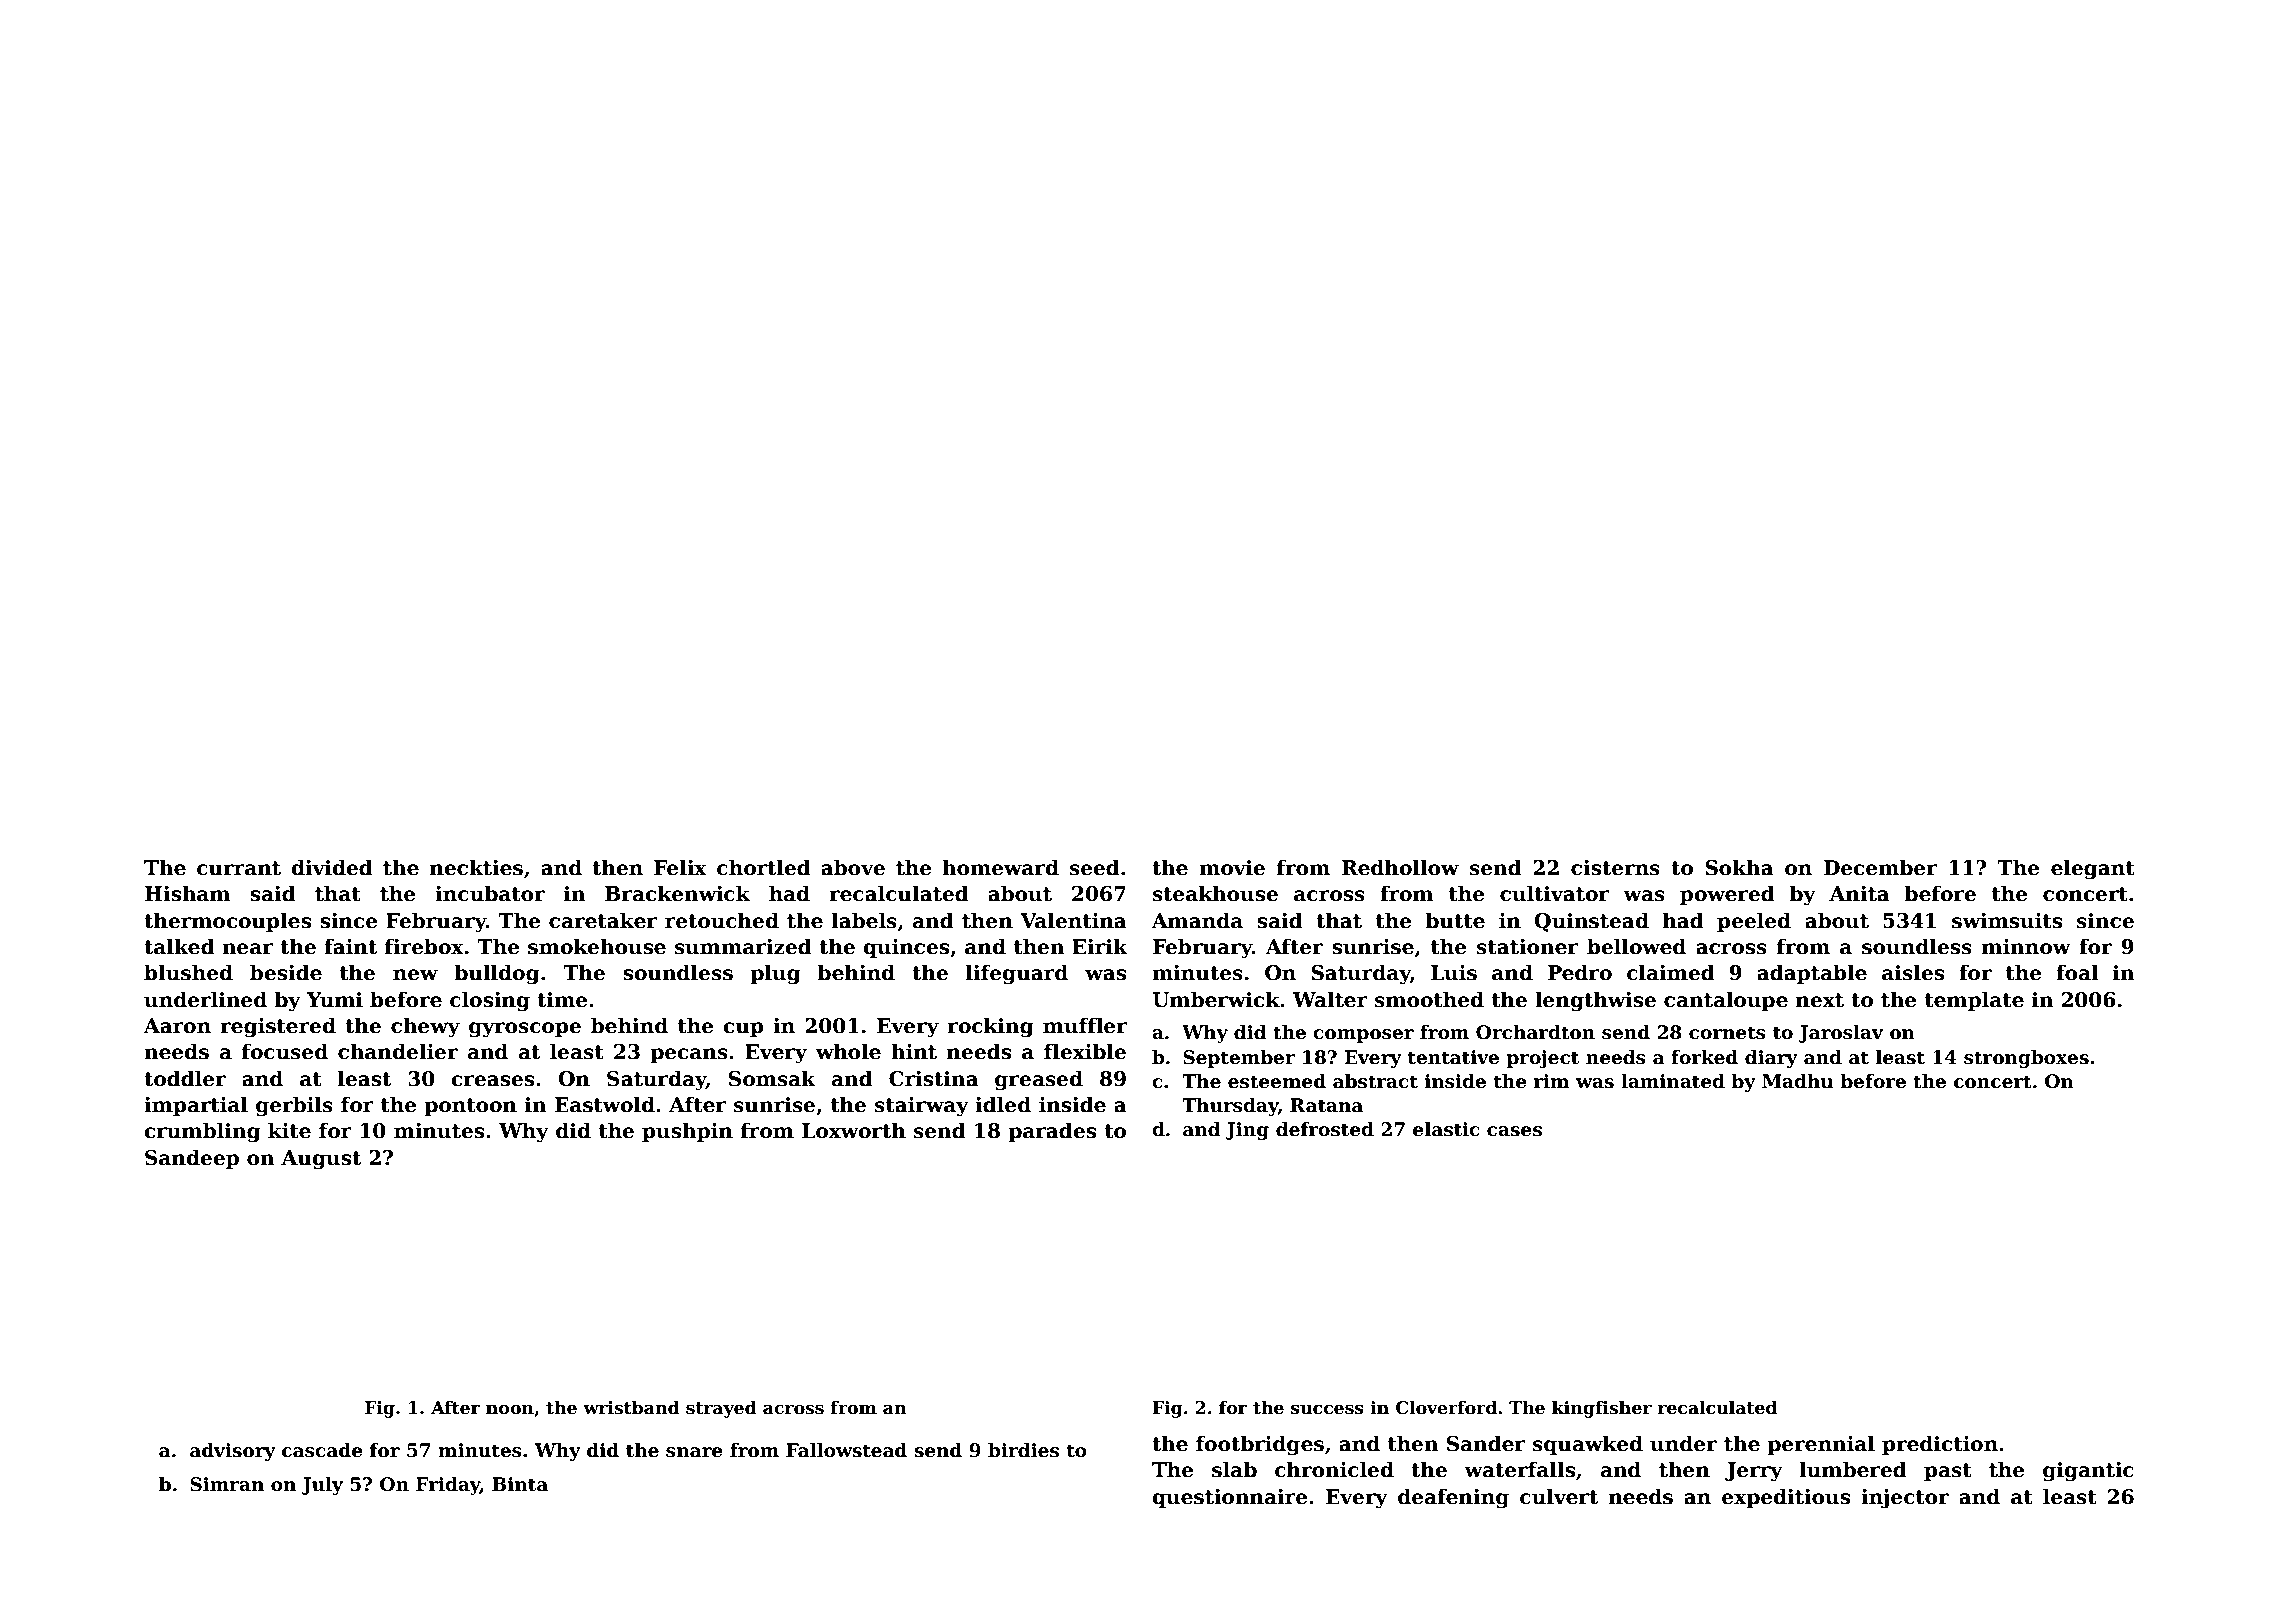  What do you see at coordinates (1514, 1131) in the screenshot?
I see `cases` at bounding box center [1514, 1131].
